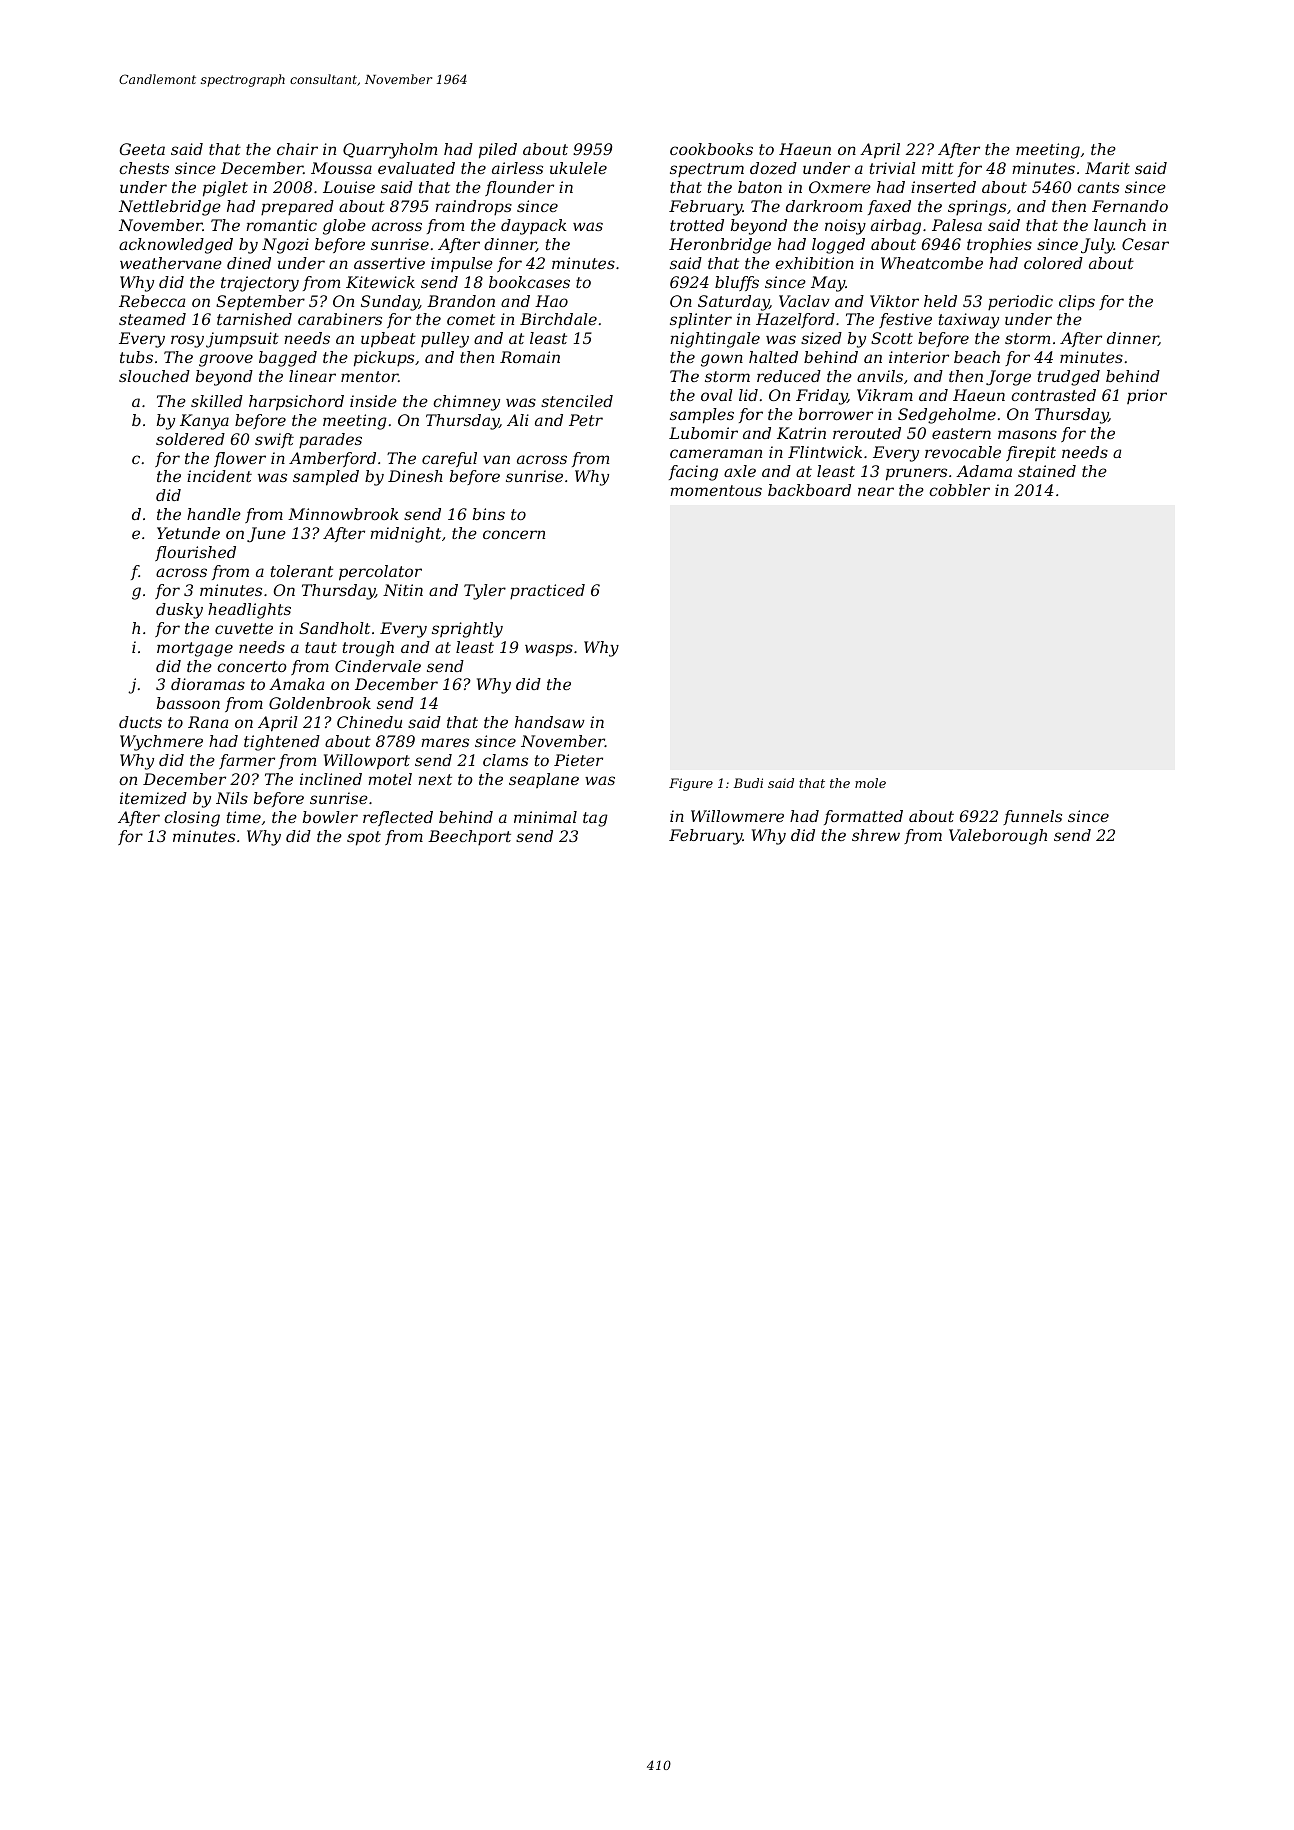  I want to click on cameraman, so click(716, 453).
